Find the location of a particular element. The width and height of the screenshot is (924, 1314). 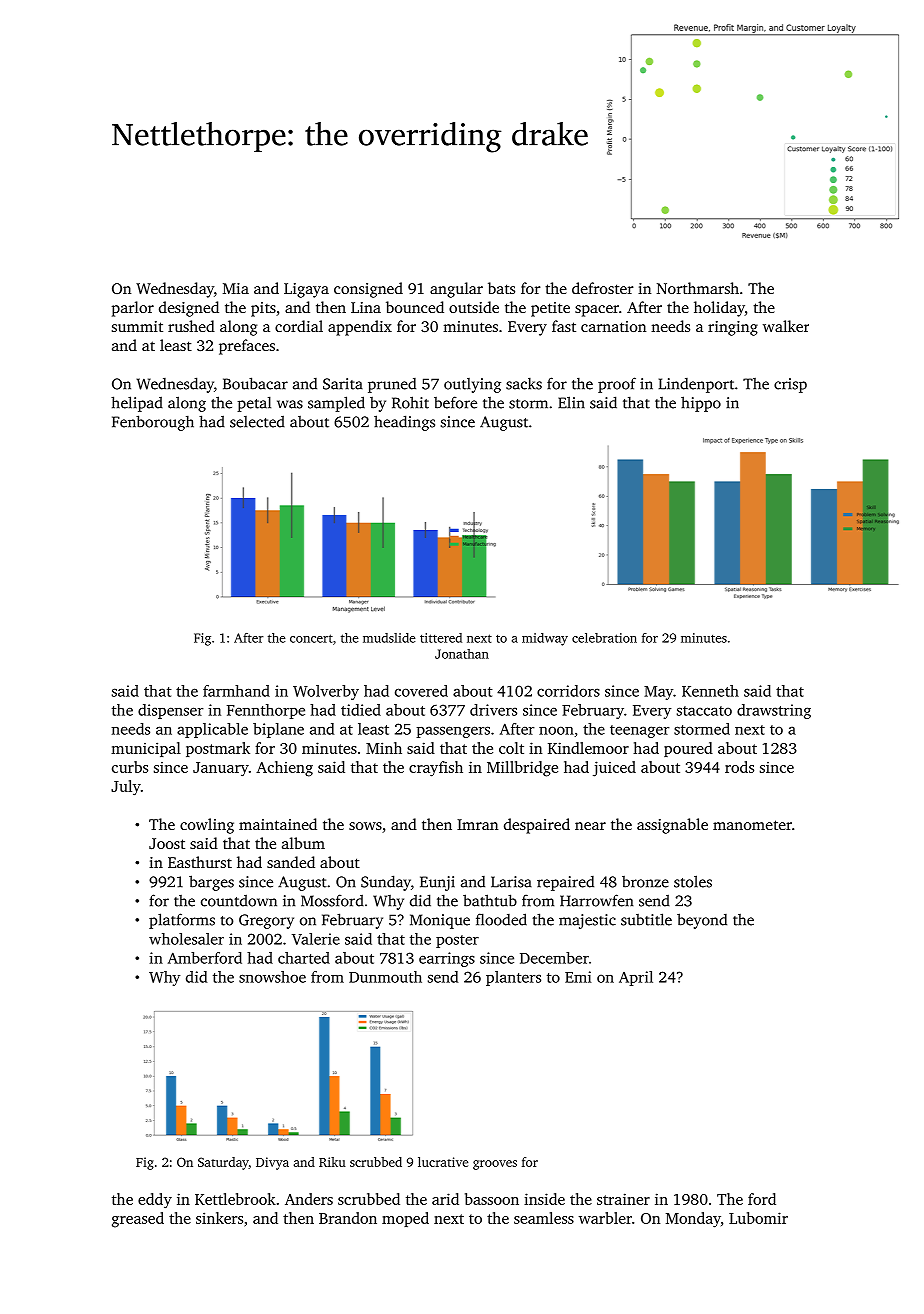

poured is located at coordinates (688, 749).
